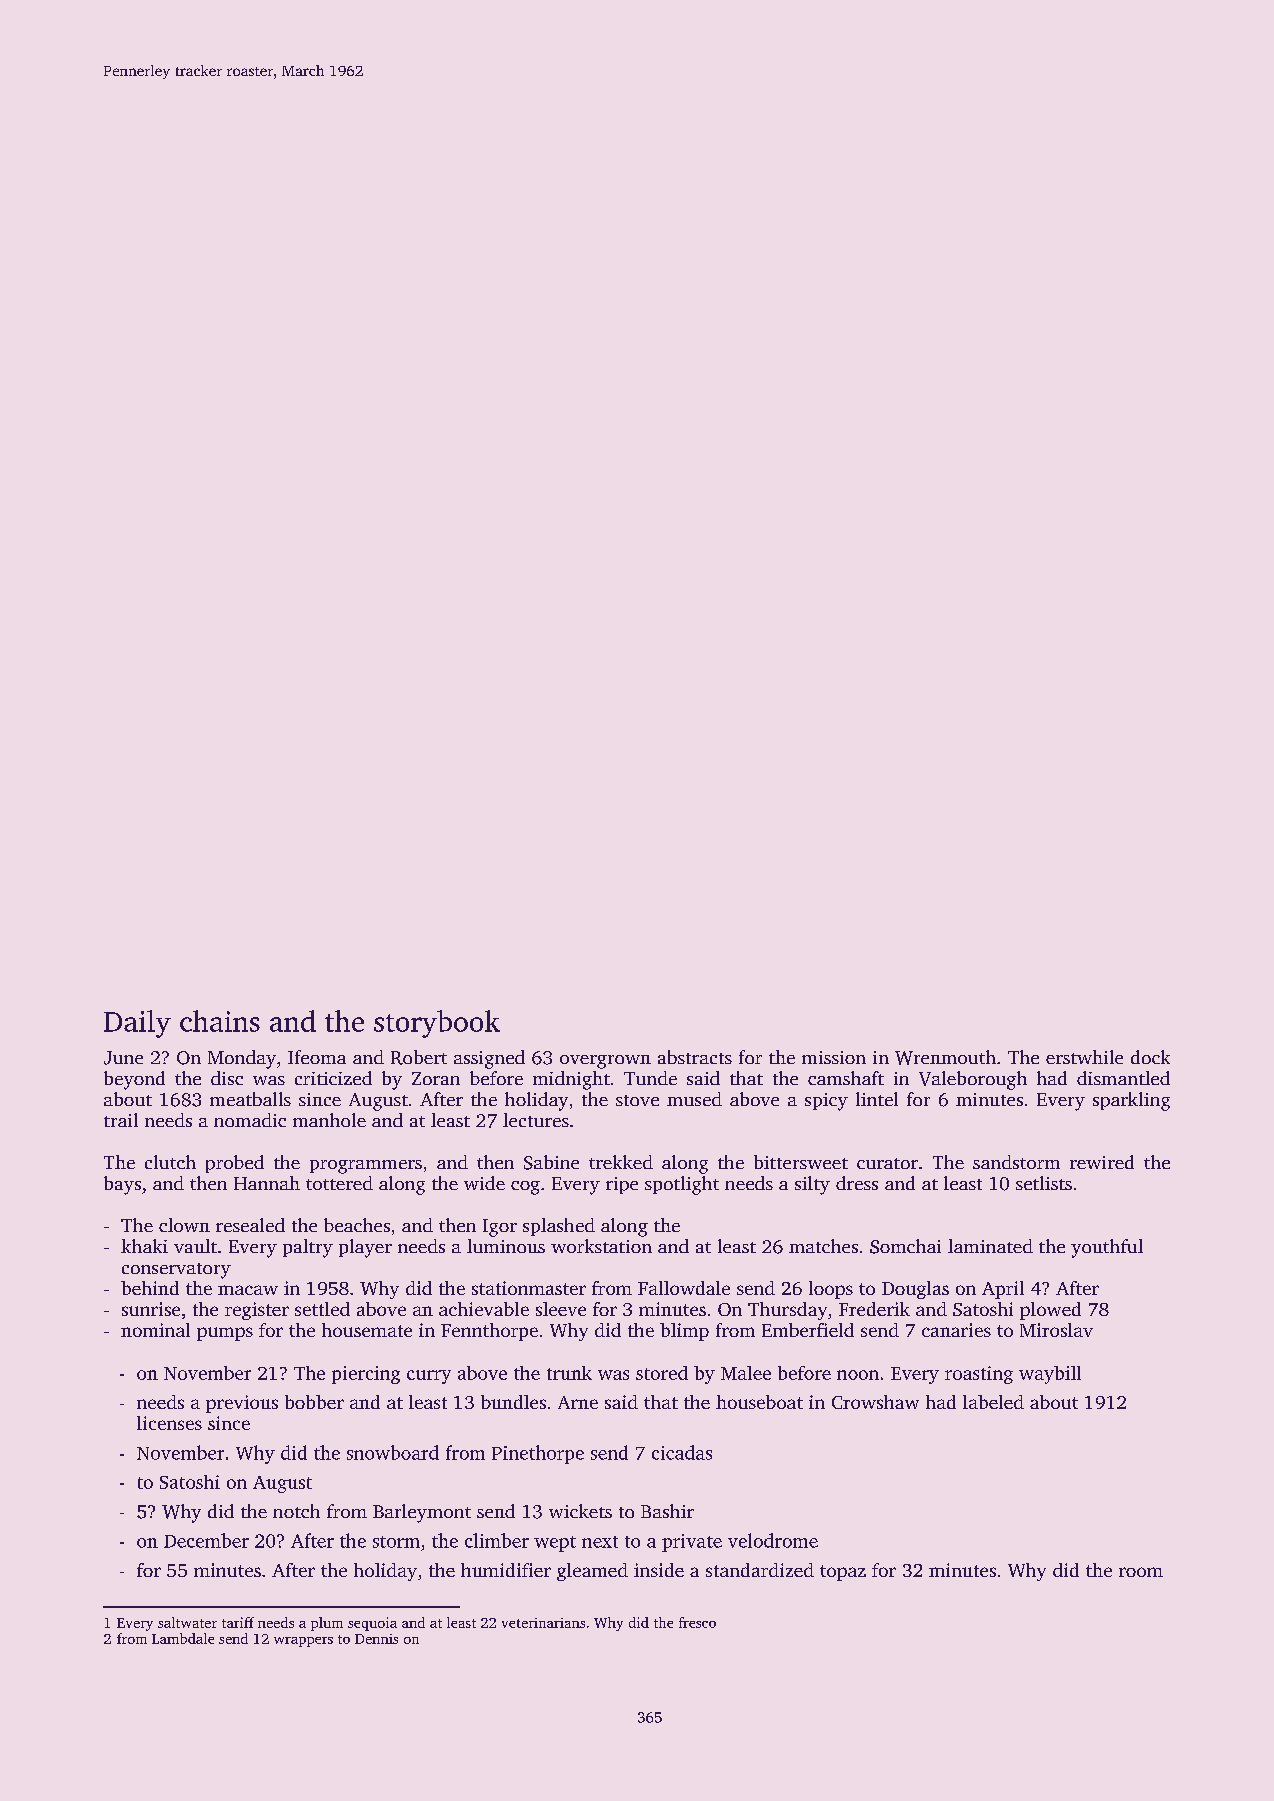 The image size is (1274, 1801). What do you see at coordinates (169, 1423) in the screenshot?
I see `licenses` at bounding box center [169, 1423].
